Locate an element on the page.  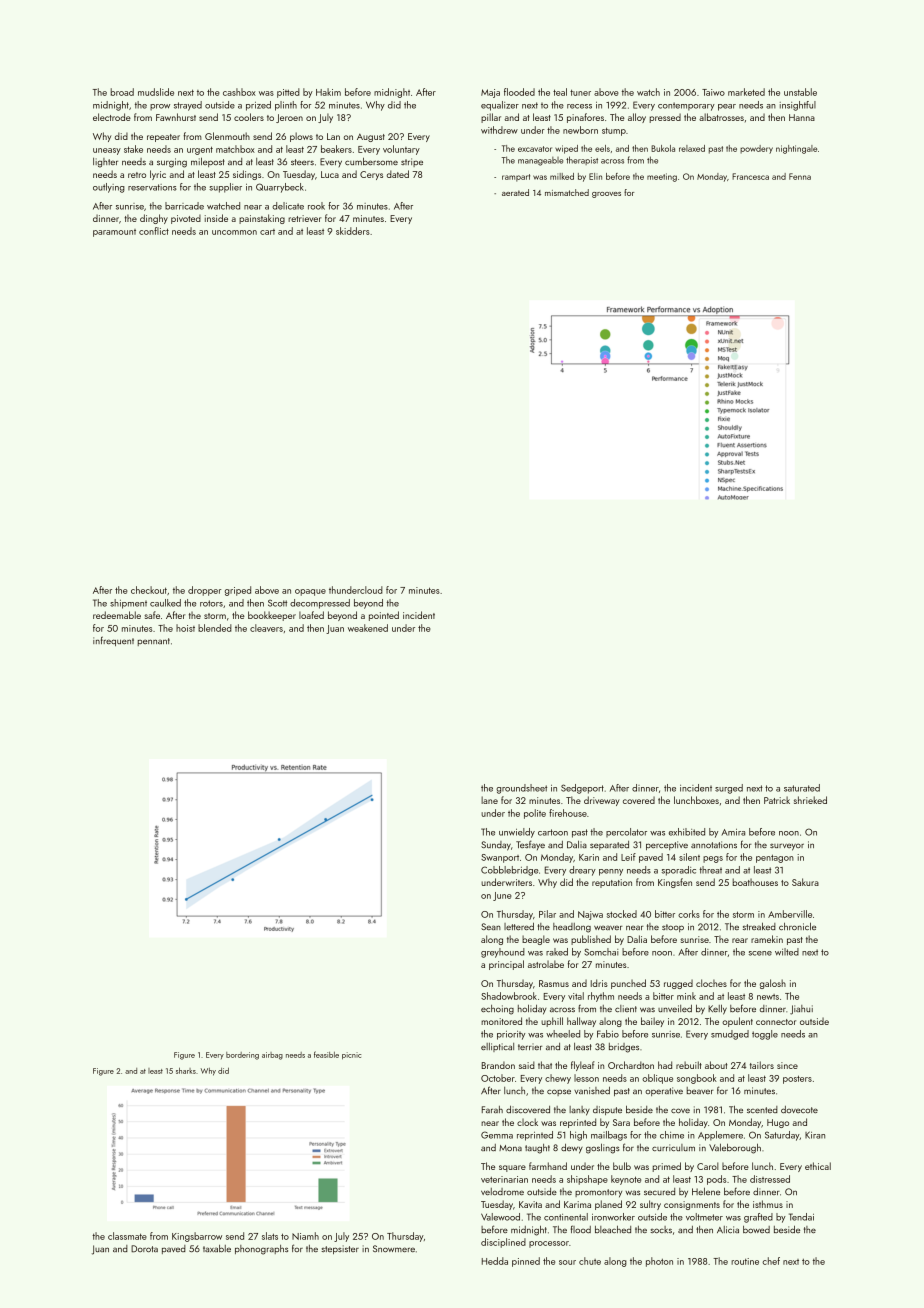
pitted is located at coordinates (288, 93).
